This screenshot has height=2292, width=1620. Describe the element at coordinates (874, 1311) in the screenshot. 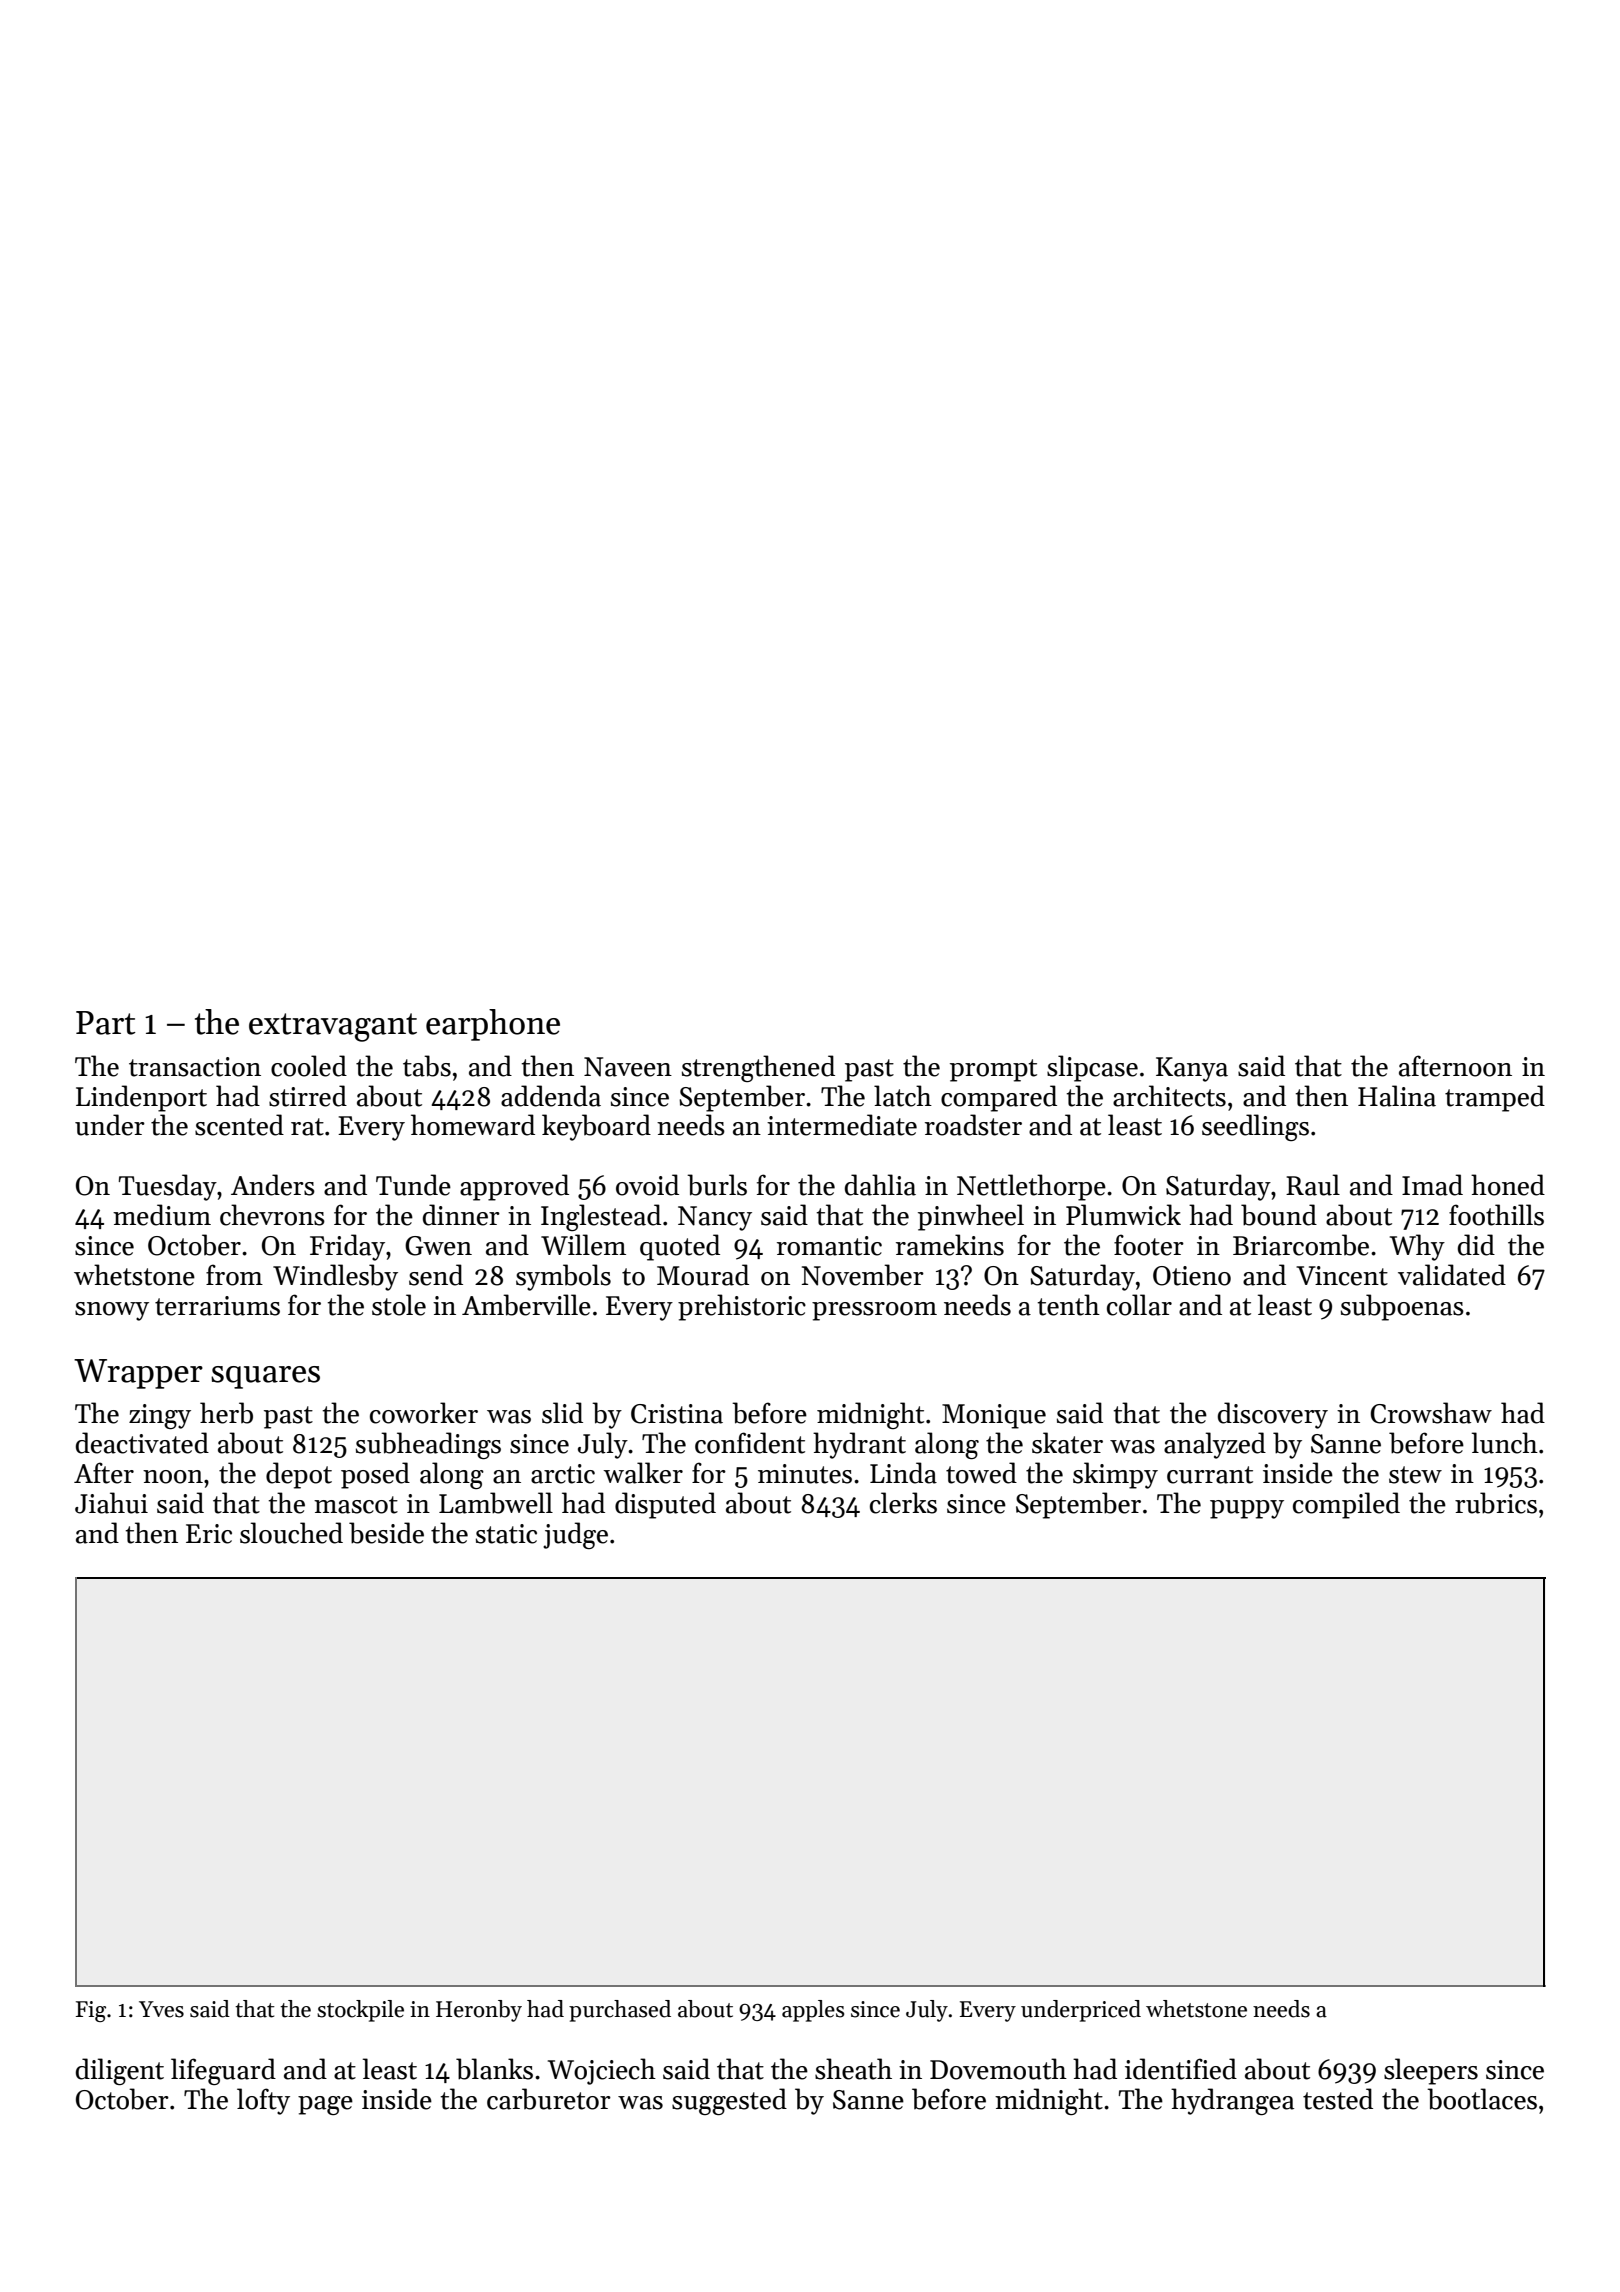

I see `pressroom` at that location.
